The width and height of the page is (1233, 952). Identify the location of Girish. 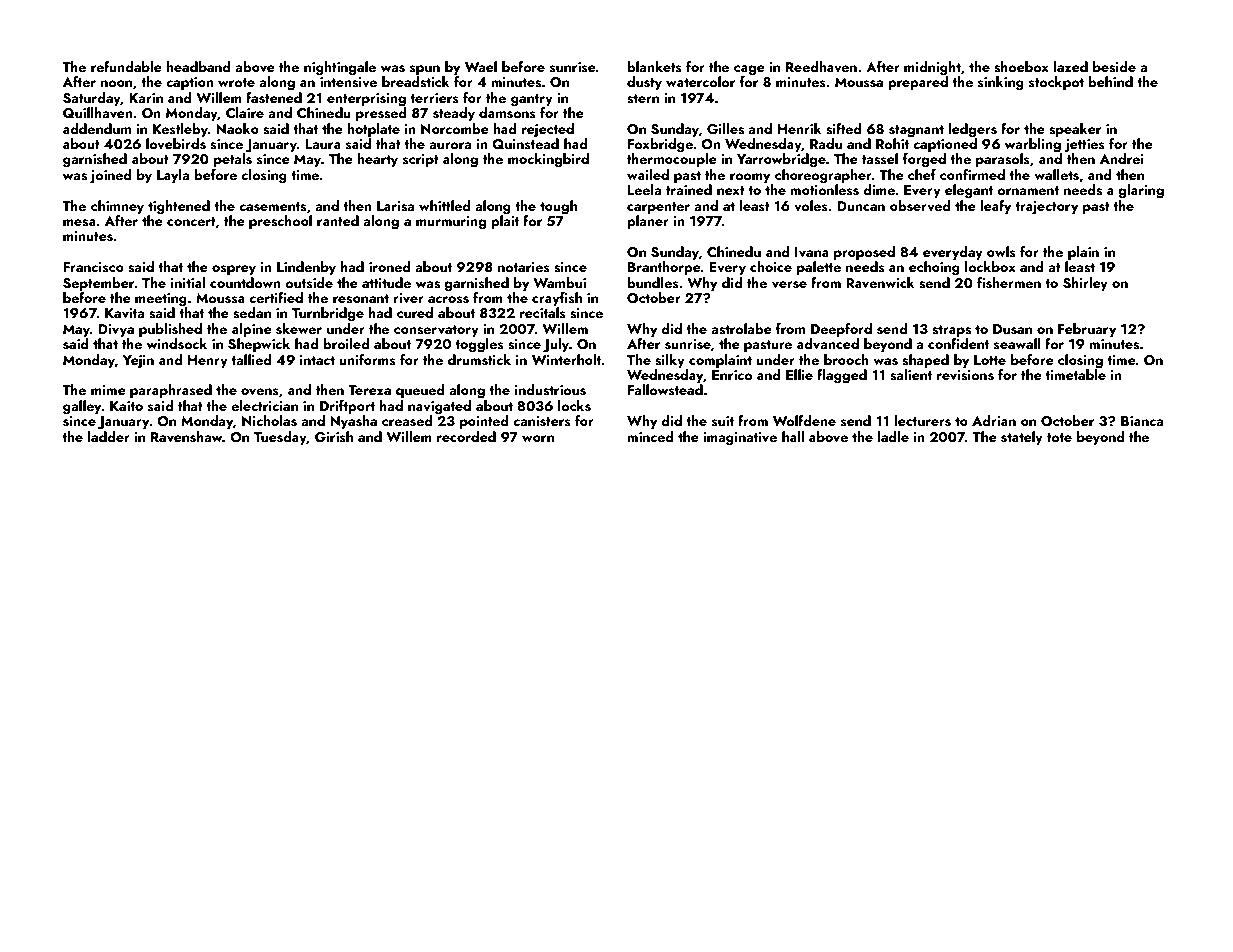
(334, 437).
